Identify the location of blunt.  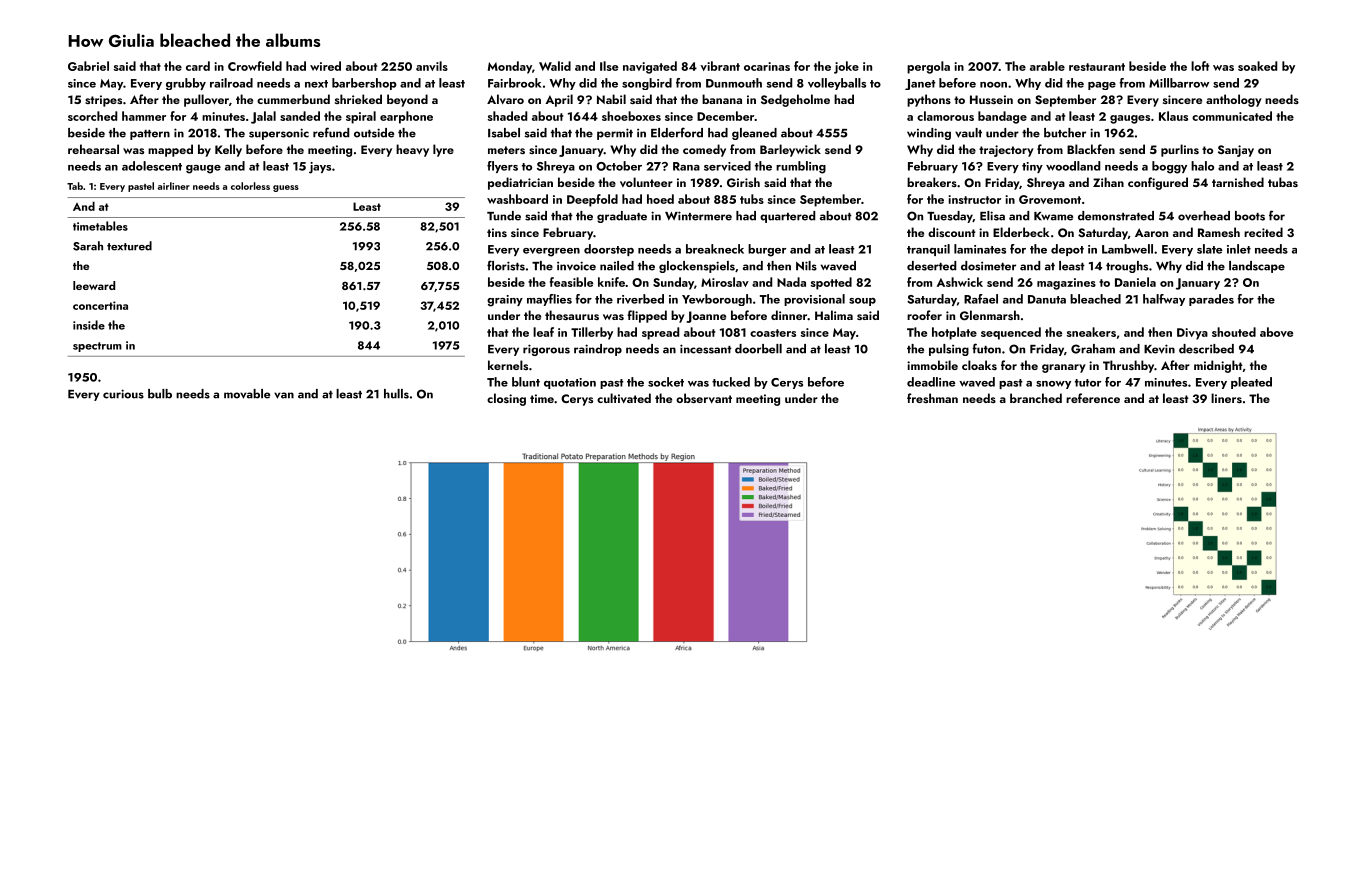
(526, 382).
